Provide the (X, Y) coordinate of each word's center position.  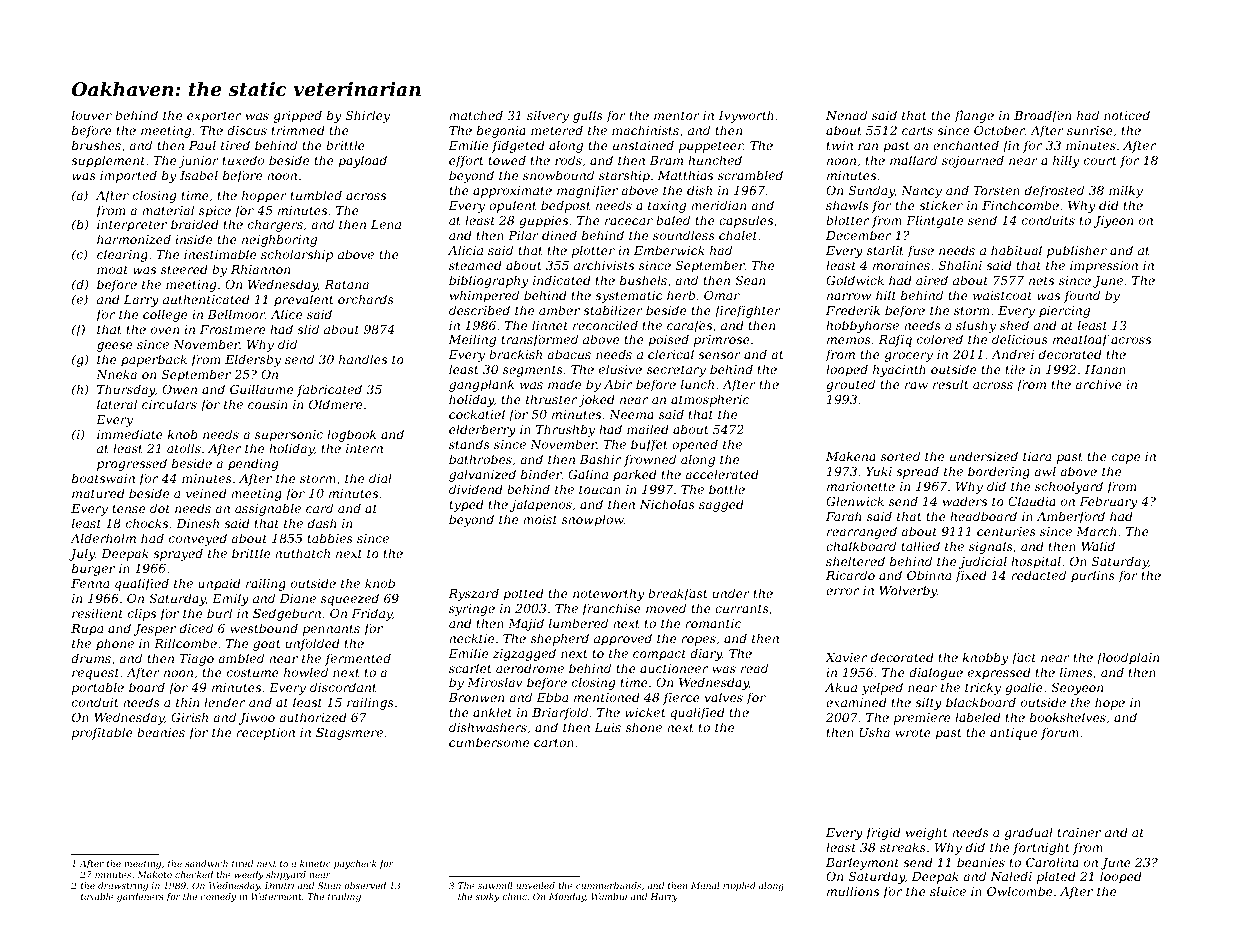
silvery (548, 116)
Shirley (368, 116)
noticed (1127, 115)
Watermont (276, 896)
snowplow (593, 520)
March (1096, 531)
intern (364, 448)
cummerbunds (608, 885)
